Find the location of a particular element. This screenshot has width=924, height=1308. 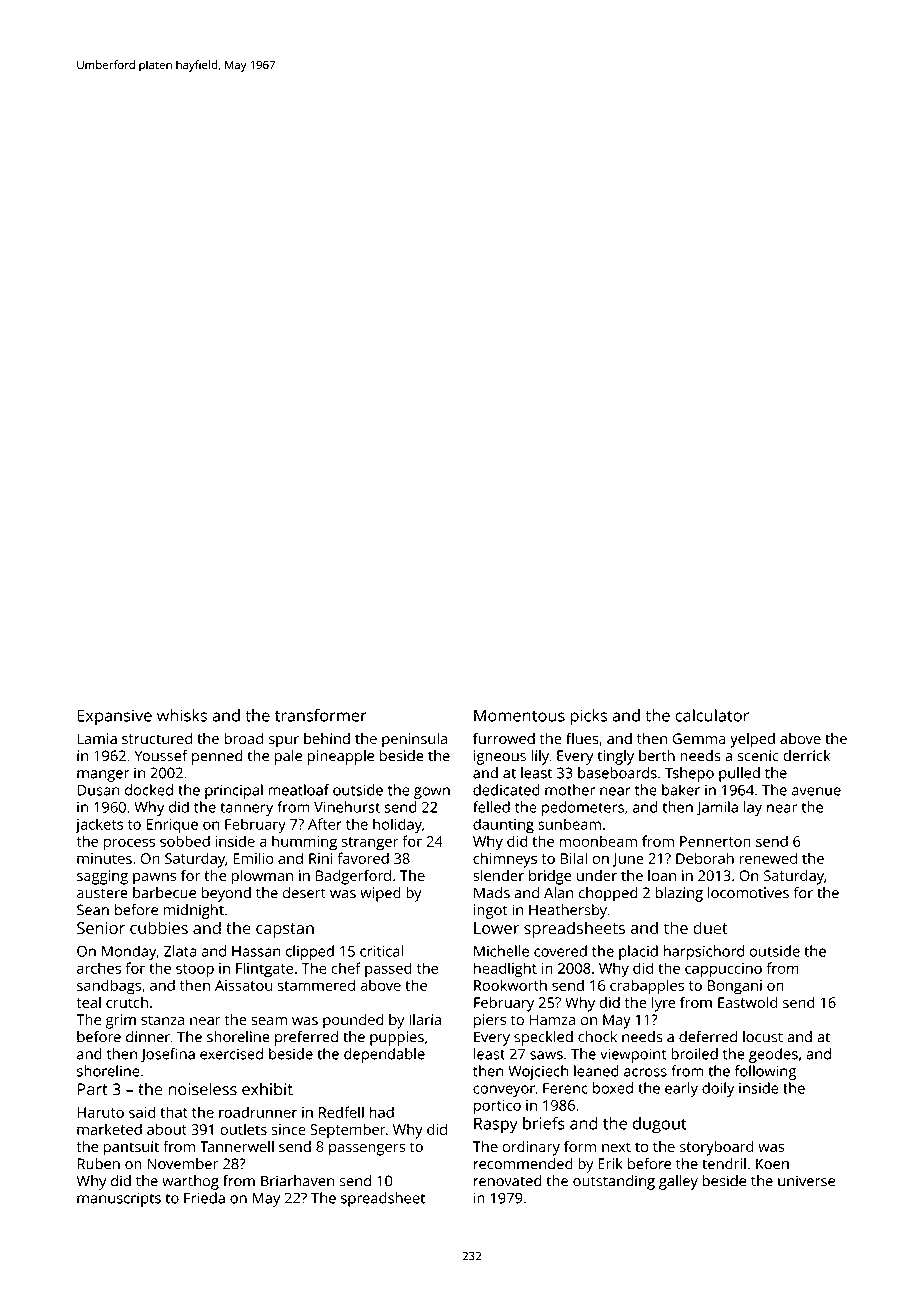

galley is located at coordinates (678, 1182).
